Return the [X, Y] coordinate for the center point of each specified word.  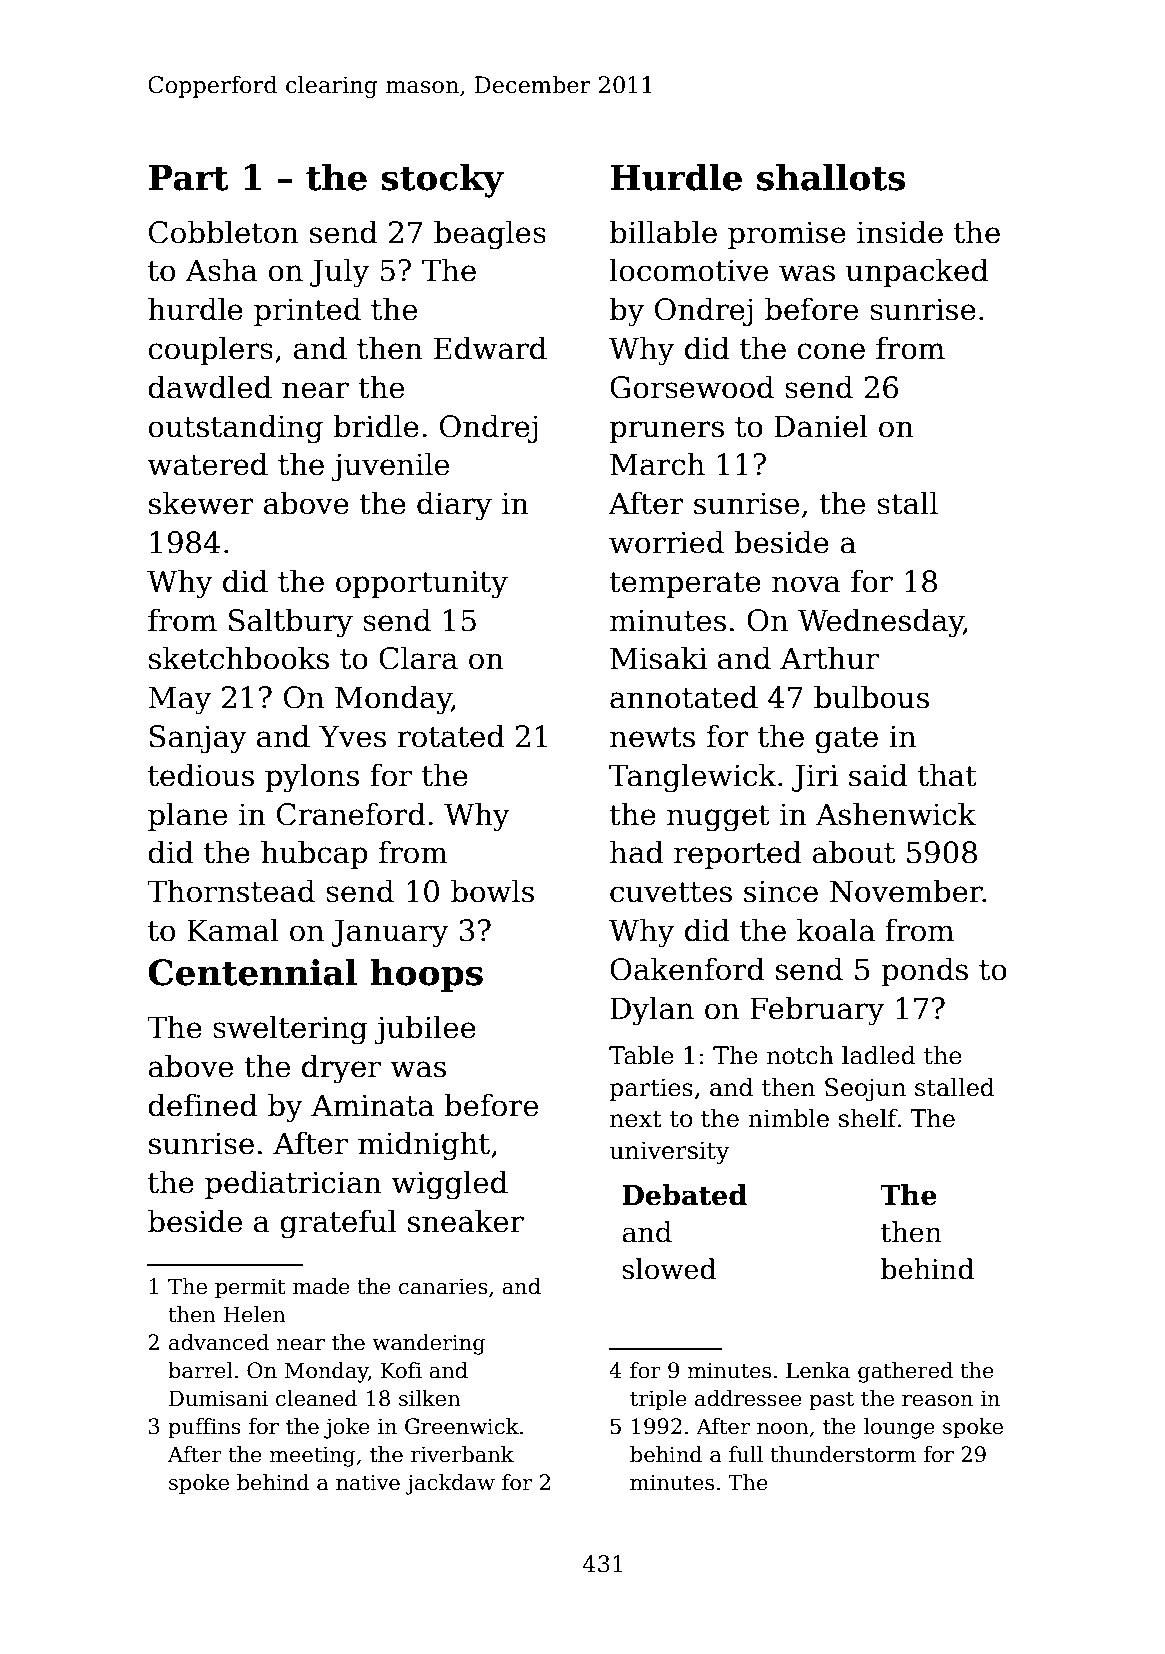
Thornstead [231, 891]
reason [937, 1401]
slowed [669, 1269]
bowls [492, 891]
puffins [204, 1428]
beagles [490, 235]
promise [787, 235]
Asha [221, 270]
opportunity [422, 584]
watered [207, 464]
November [906, 891]
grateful [338, 1224]
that [947, 775]
